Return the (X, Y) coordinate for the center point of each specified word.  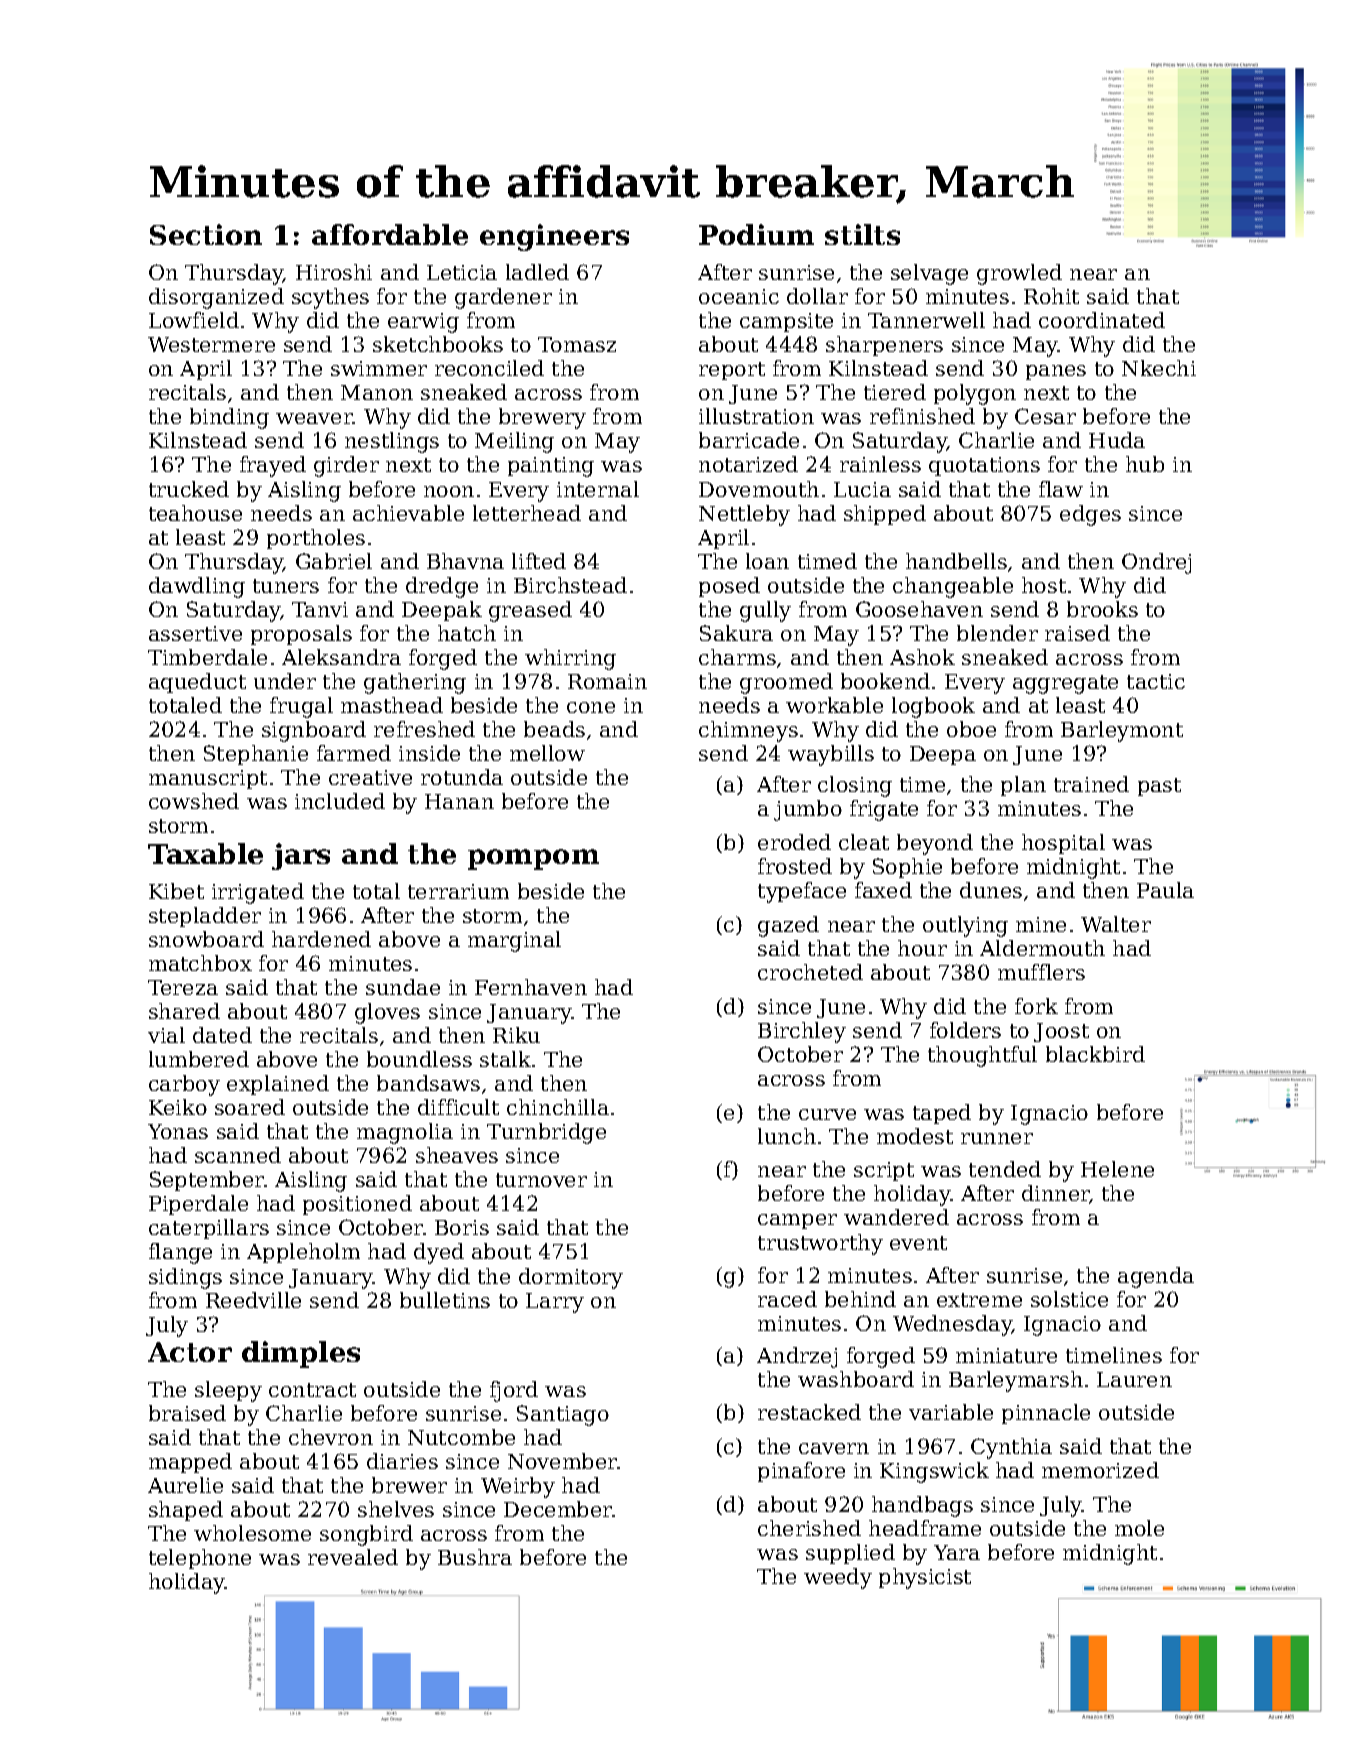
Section (206, 234)
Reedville (253, 1300)
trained (1091, 784)
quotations (984, 466)
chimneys (748, 731)
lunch (787, 1136)
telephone (200, 1559)
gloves (387, 1013)
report (732, 371)
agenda (1156, 1277)
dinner (1056, 1194)
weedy (838, 1578)
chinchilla (558, 1107)
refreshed (424, 729)
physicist (925, 1578)
